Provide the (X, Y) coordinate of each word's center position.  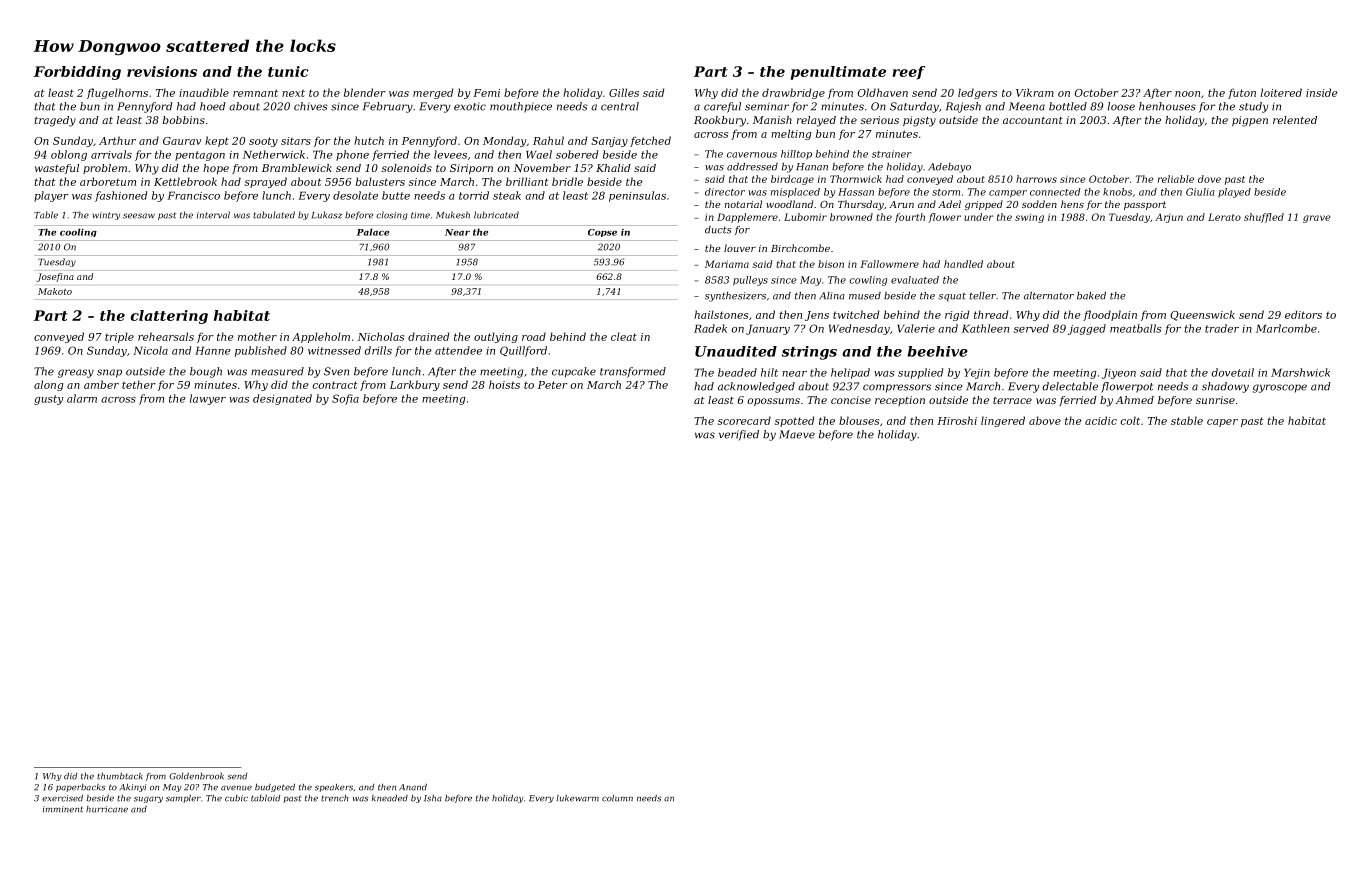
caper (1222, 423)
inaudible (204, 92)
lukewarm (578, 798)
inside (1322, 92)
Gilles (624, 92)
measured (277, 371)
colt (1130, 420)
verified (739, 435)
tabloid (265, 798)
